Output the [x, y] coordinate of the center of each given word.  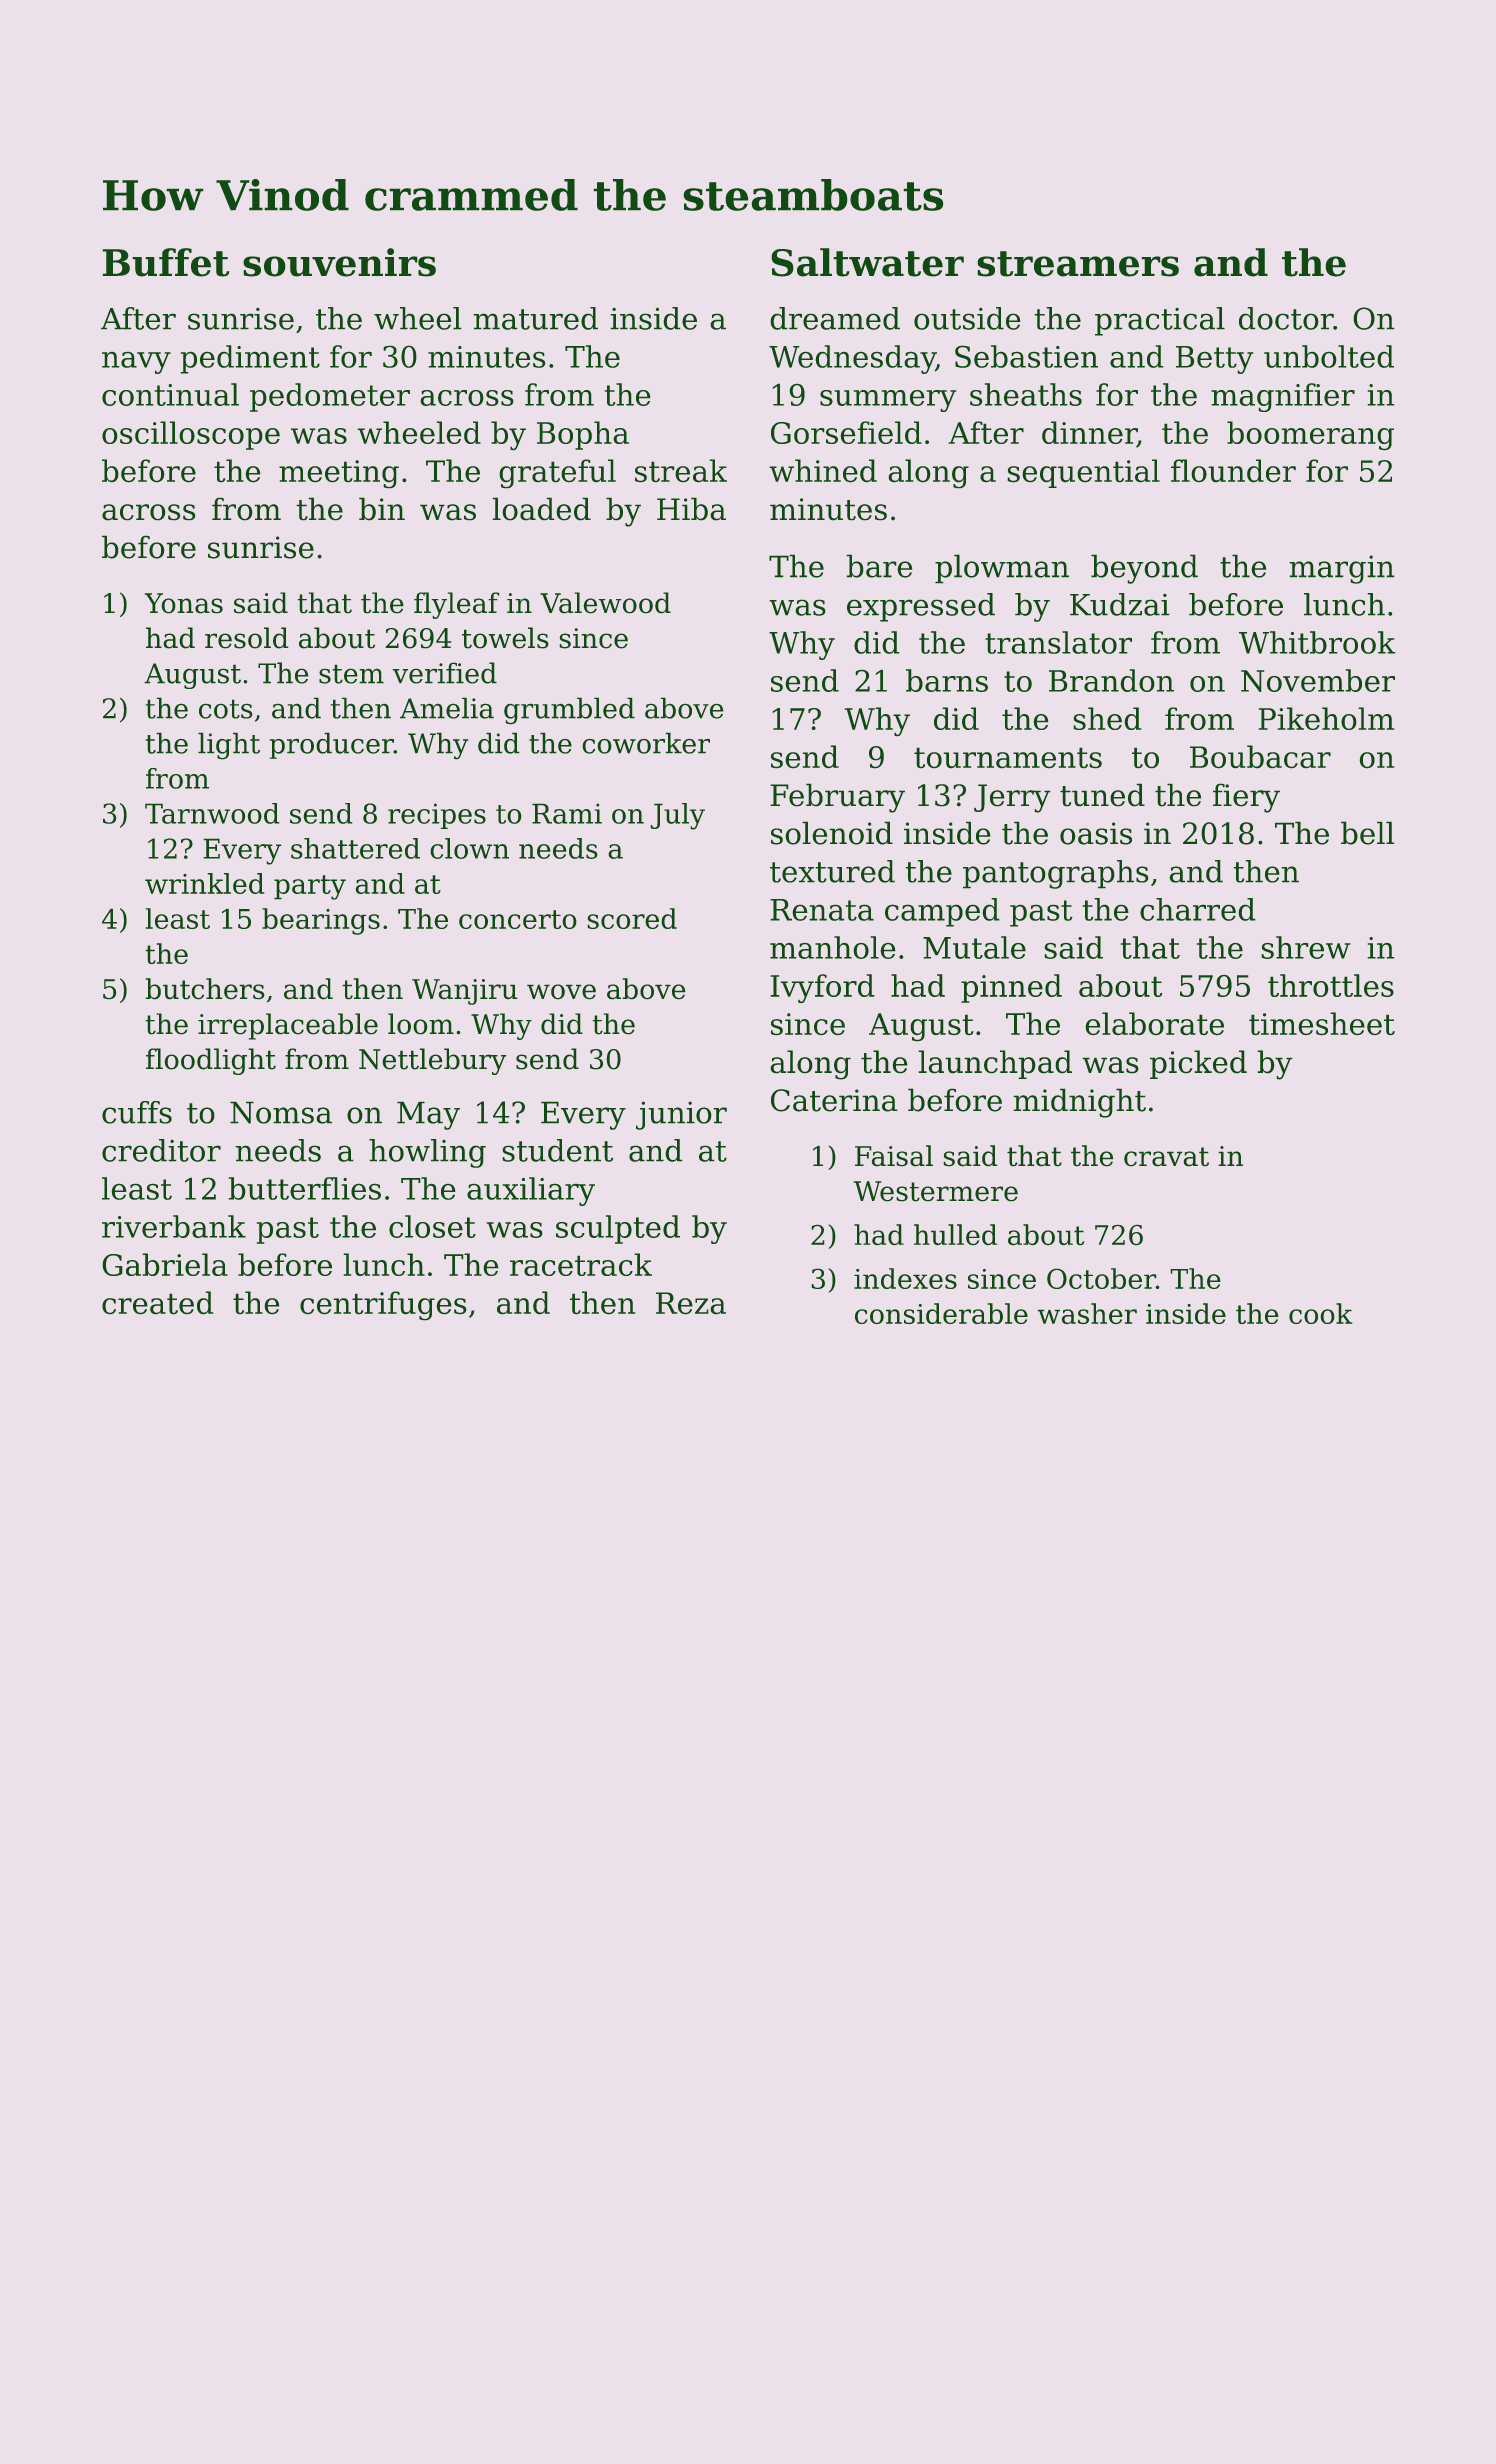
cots [226, 709]
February [837, 798]
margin [1342, 569]
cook [1320, 1313]
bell [1368, 833]
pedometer [330, 397]
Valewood [605, 603]
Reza [691, 1303]
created [157, 1303]
